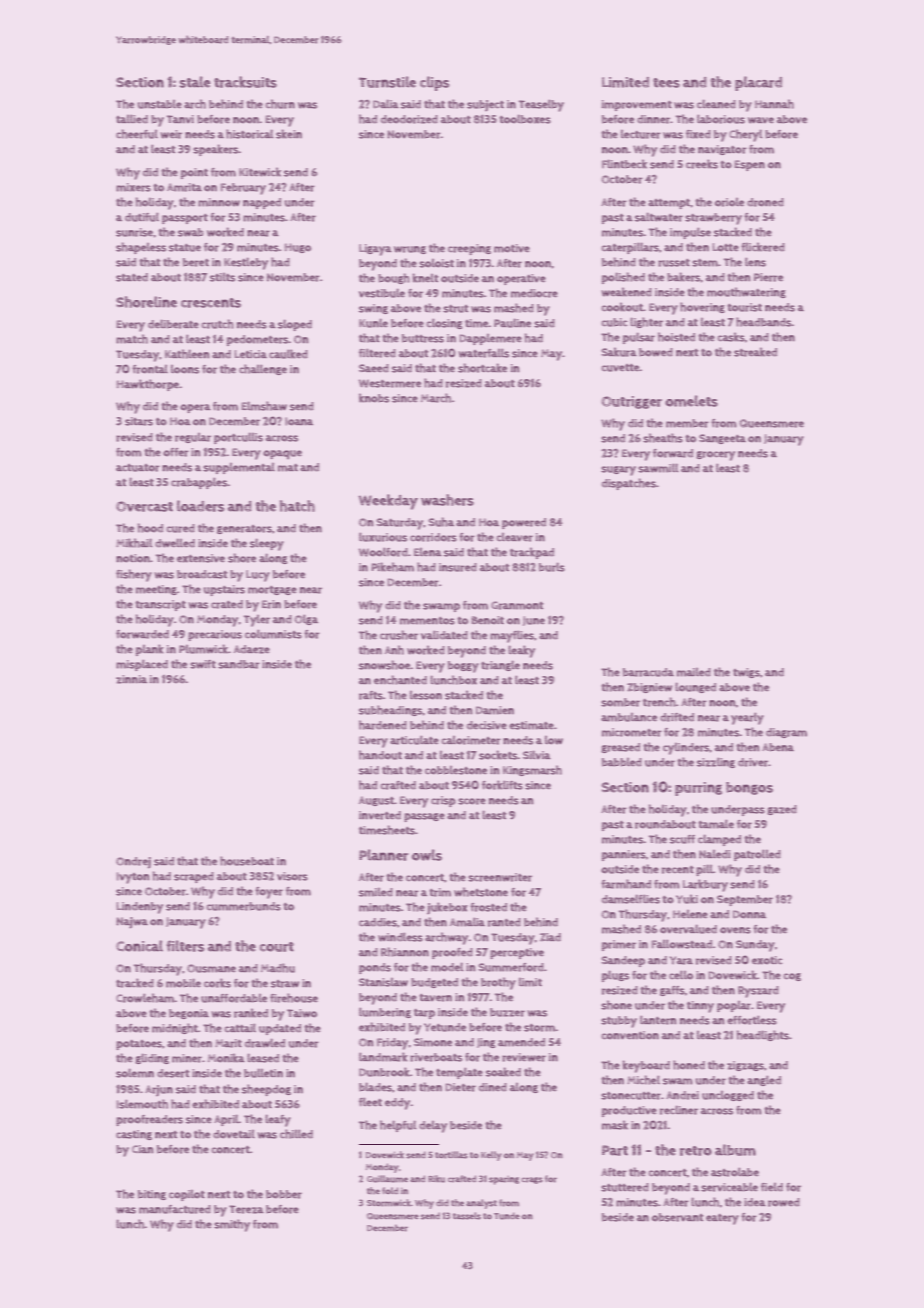  I want to click on unstable, so click(160, 104).
